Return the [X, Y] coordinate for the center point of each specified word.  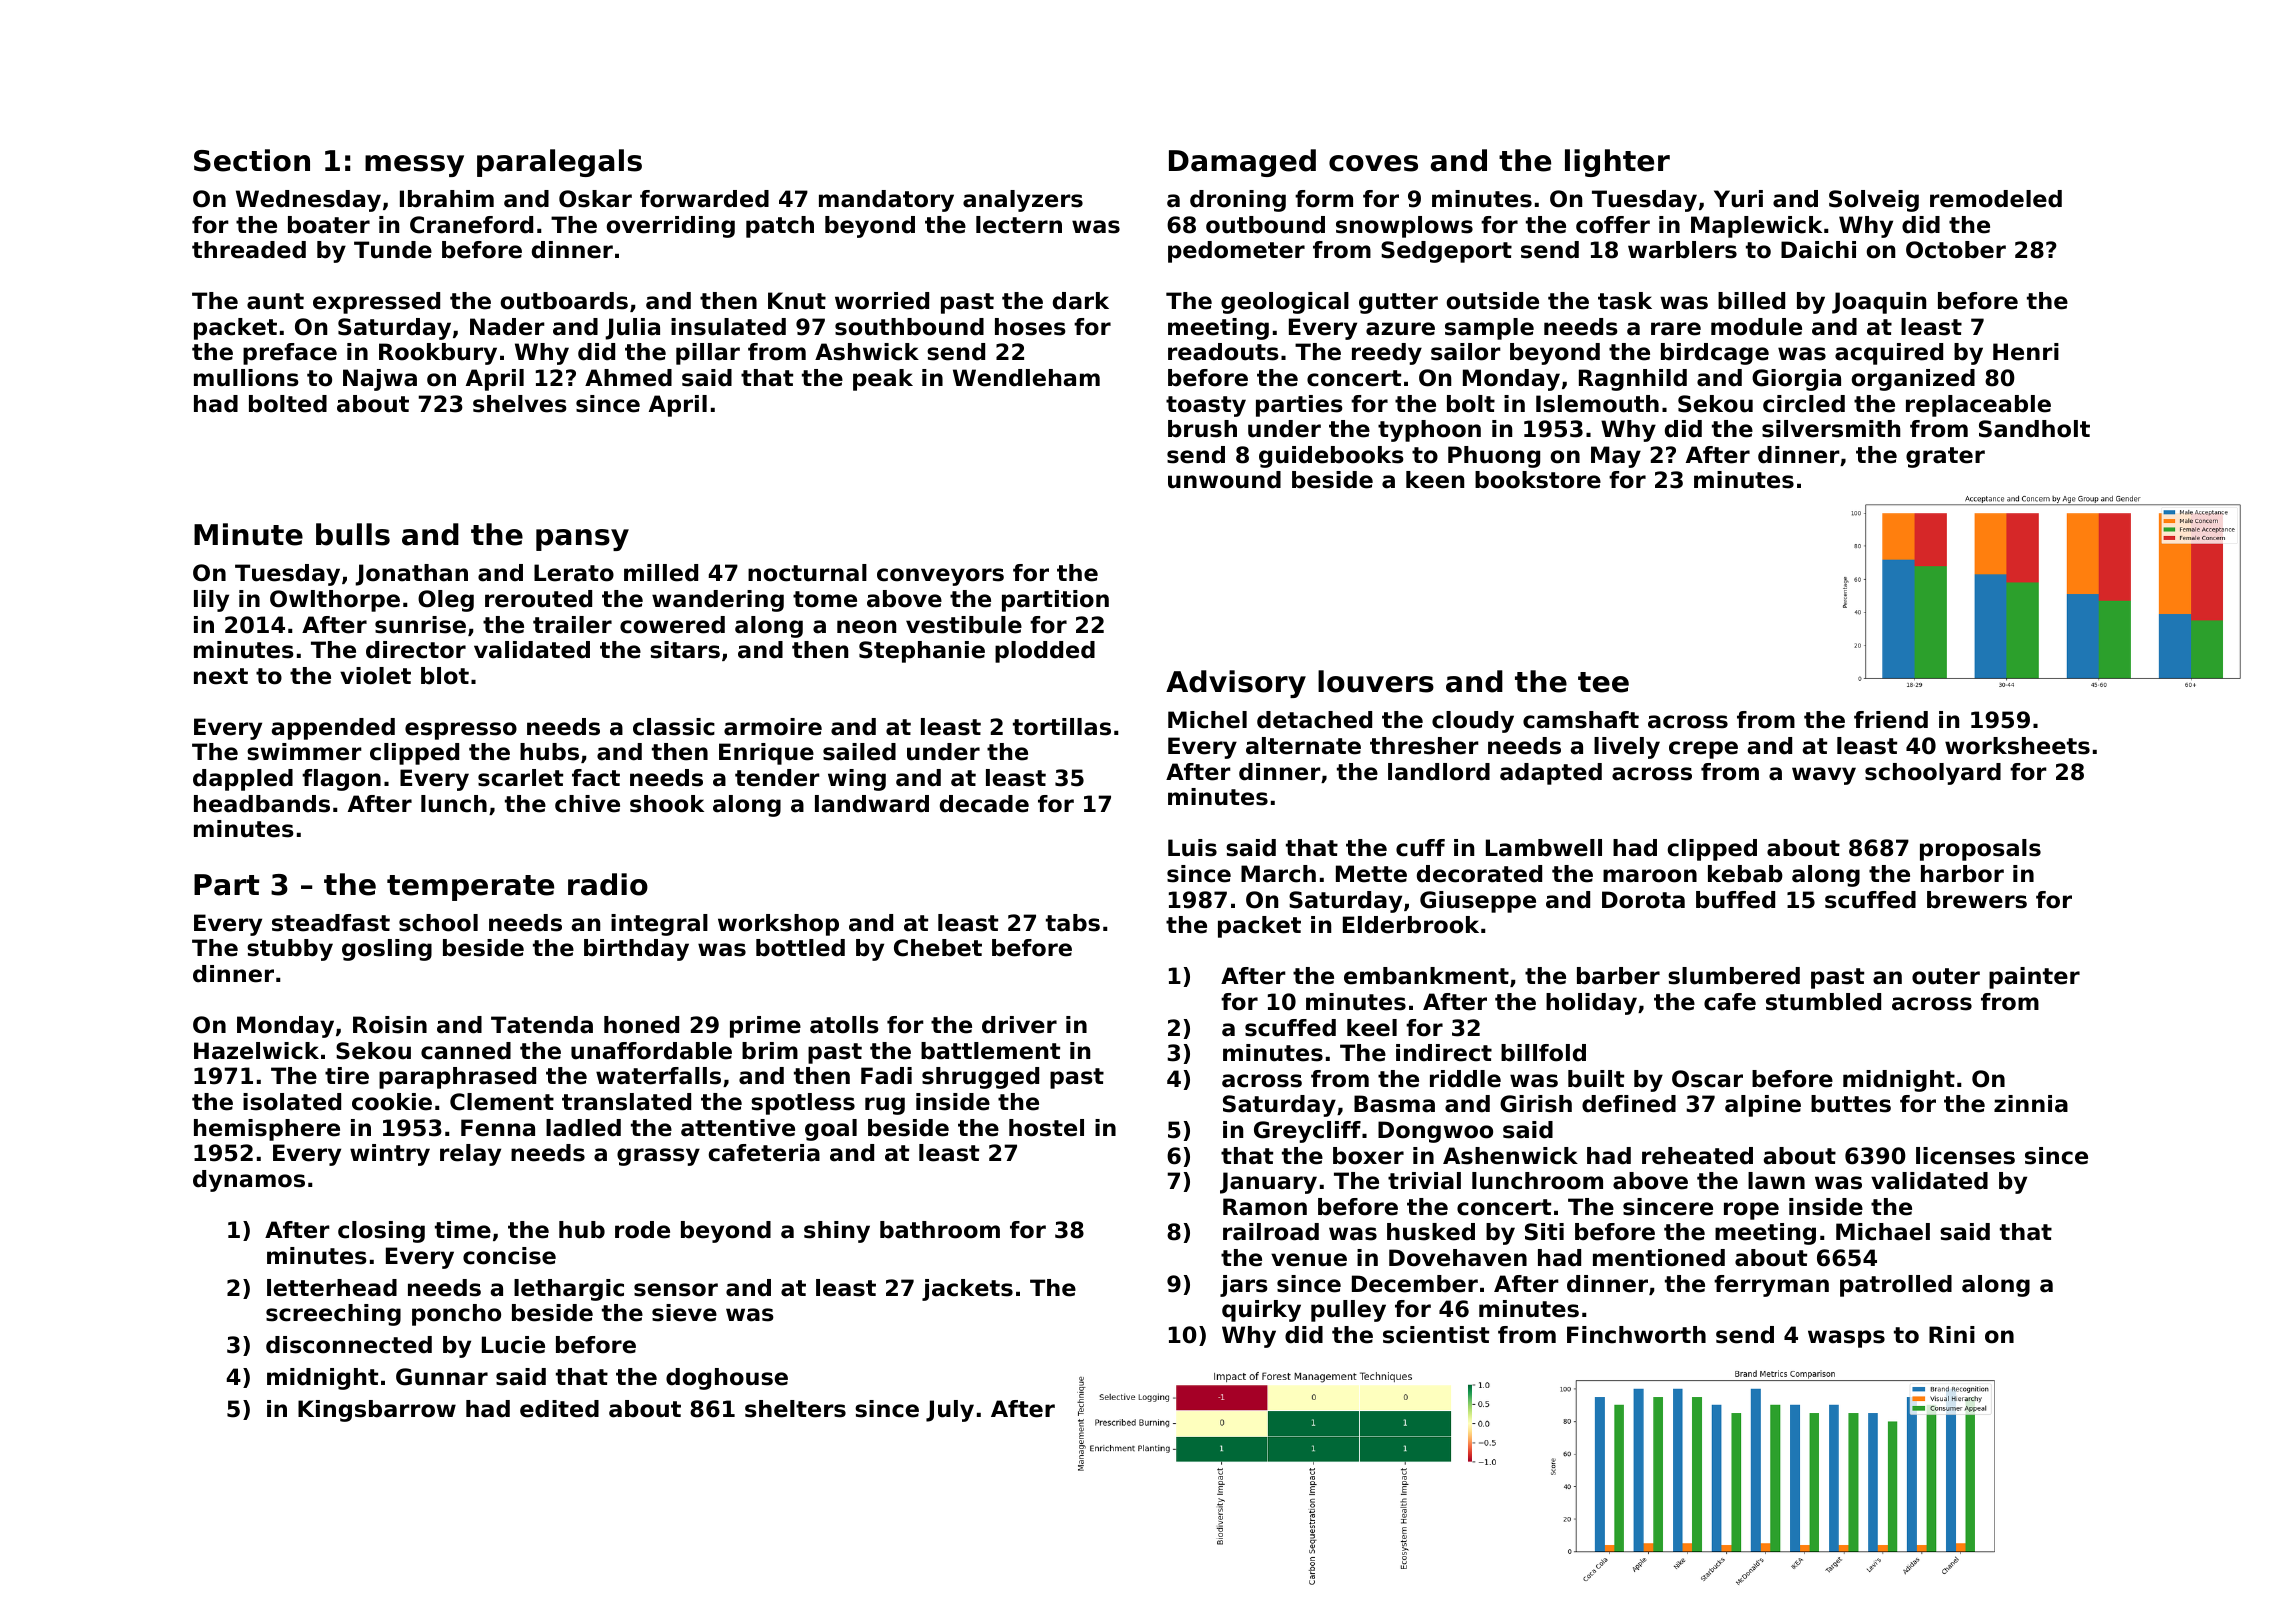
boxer [1368, 1156]
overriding [670, 227]
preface [290, 354]
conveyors [940, 577]
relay [470, 1155]
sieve [684, 1313]
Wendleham [1026, 378]
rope [1751, 1211]
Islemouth [1597, 404]
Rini [1952, 1334]
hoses [1030, 327]
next [221, 676]
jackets [967, 1290]
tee [1603, 682]
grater [1945, 457]
